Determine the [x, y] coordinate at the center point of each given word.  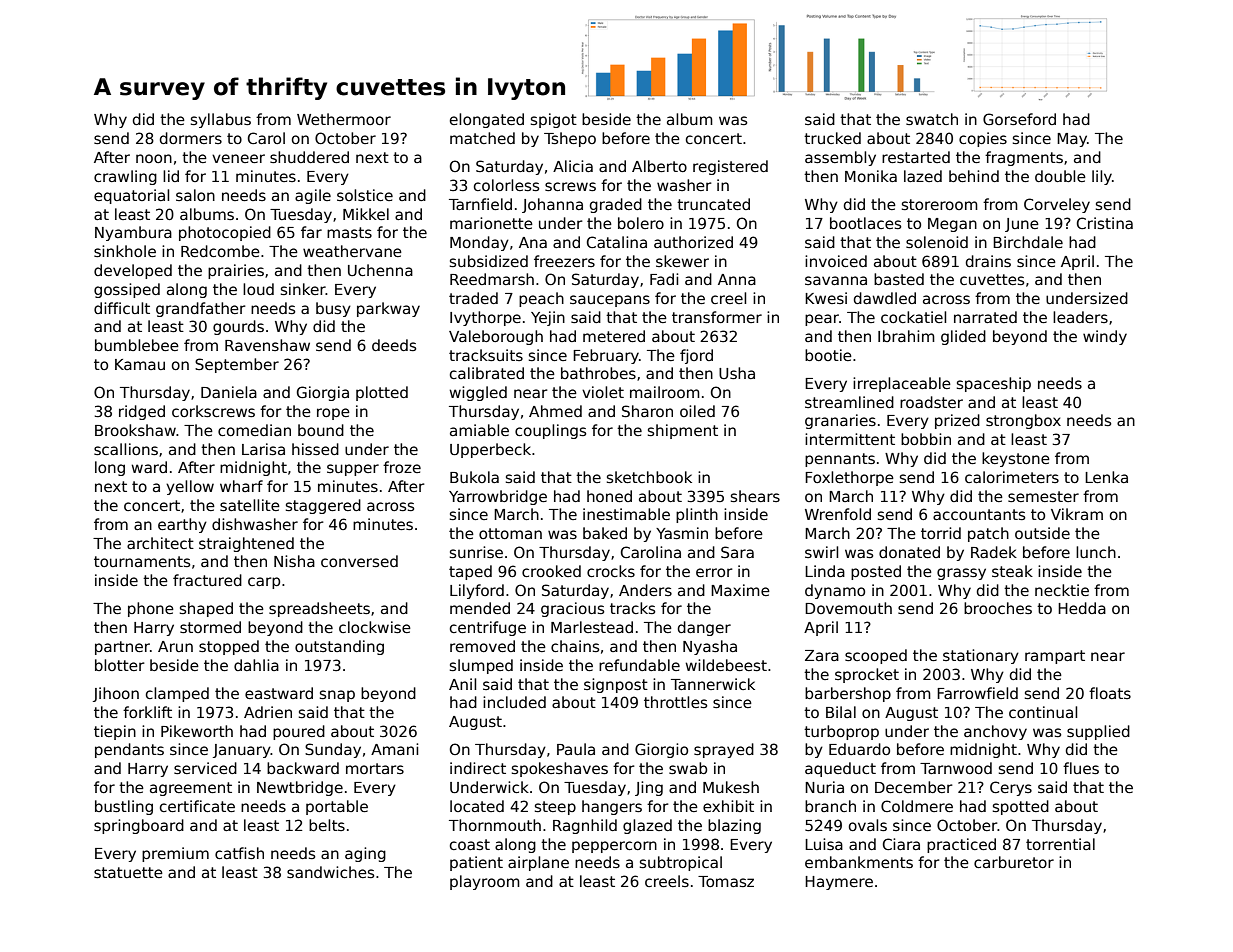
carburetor [1014, 862]
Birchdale [1028, 242]
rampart [1055, 657]
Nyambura [133, 233]
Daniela [229, 392]
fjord [696, 356]
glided [963, 337]
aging [365, 854]
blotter [120, 665]
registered [730, 167]
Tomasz [726, 881]
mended [480, 608]
